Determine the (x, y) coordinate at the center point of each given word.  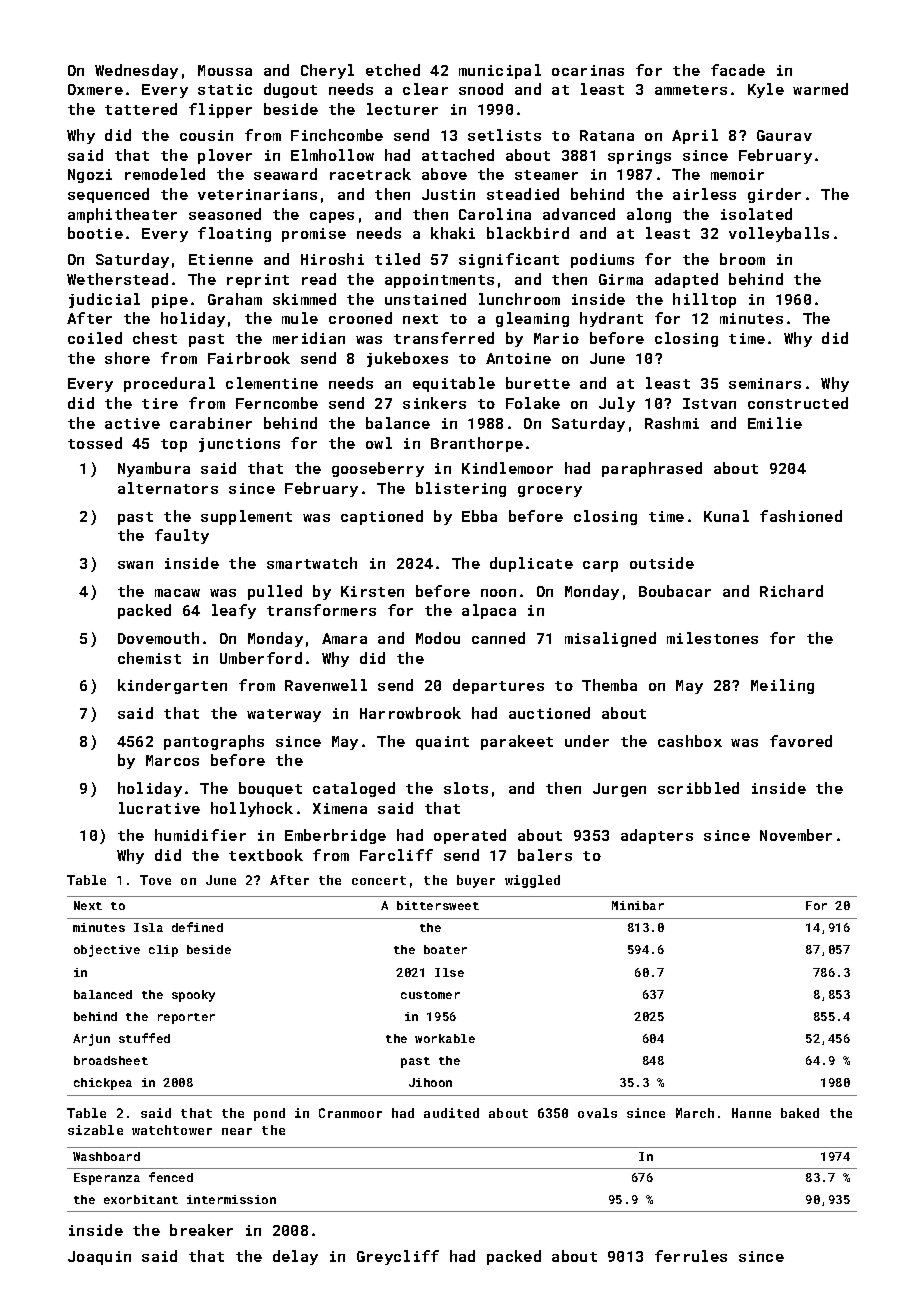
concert (379, 880)
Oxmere (95, 89)
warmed (820, 89)
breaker (201, 1230)
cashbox (690, 741)
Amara (344, 638)
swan (135, 565)
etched (393, 70)
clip (163, 951)
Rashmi (672, 423)
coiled (95, 338)
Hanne (751, 1113)
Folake (533, 403)
